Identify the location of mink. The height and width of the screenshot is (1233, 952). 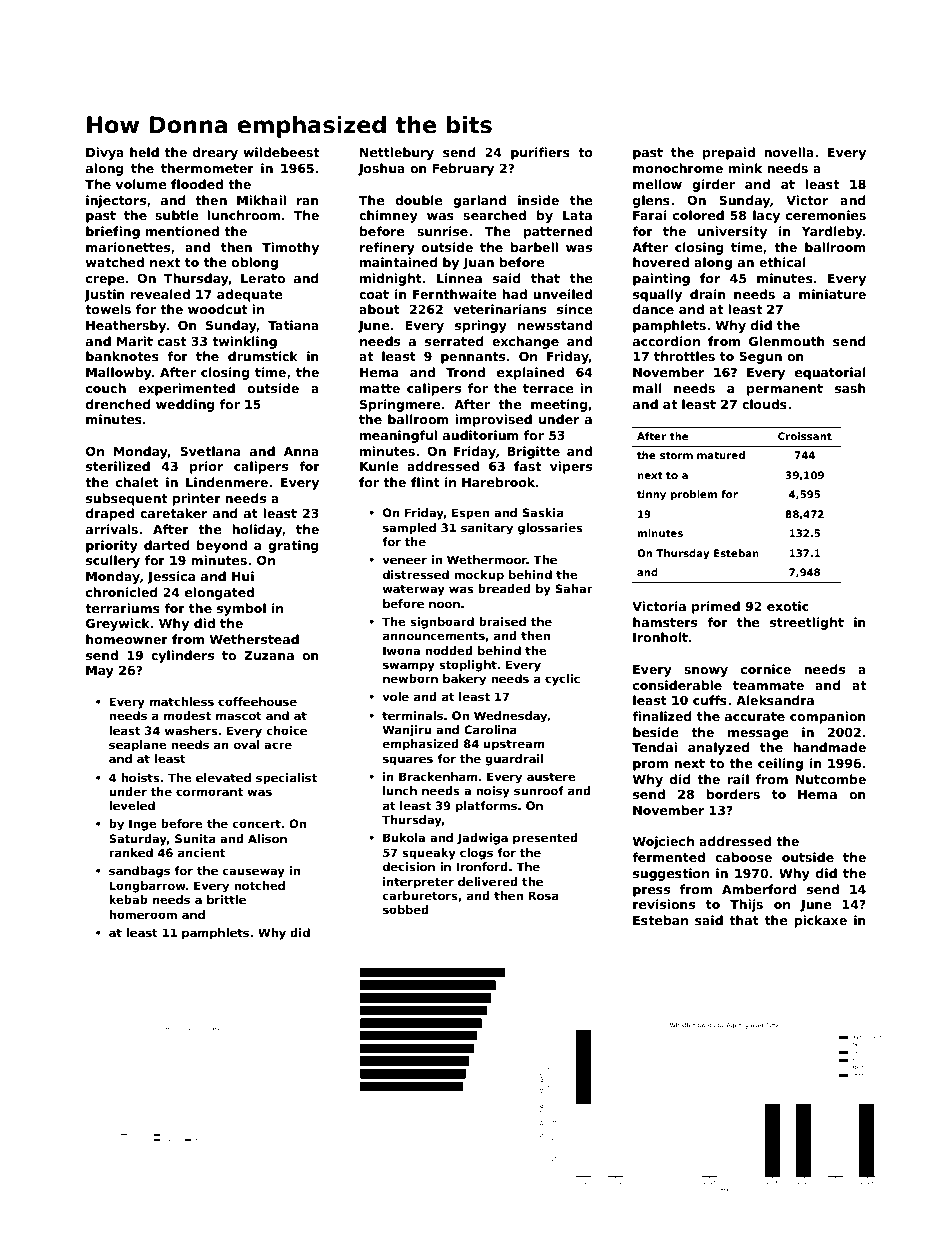
(745, 168).
